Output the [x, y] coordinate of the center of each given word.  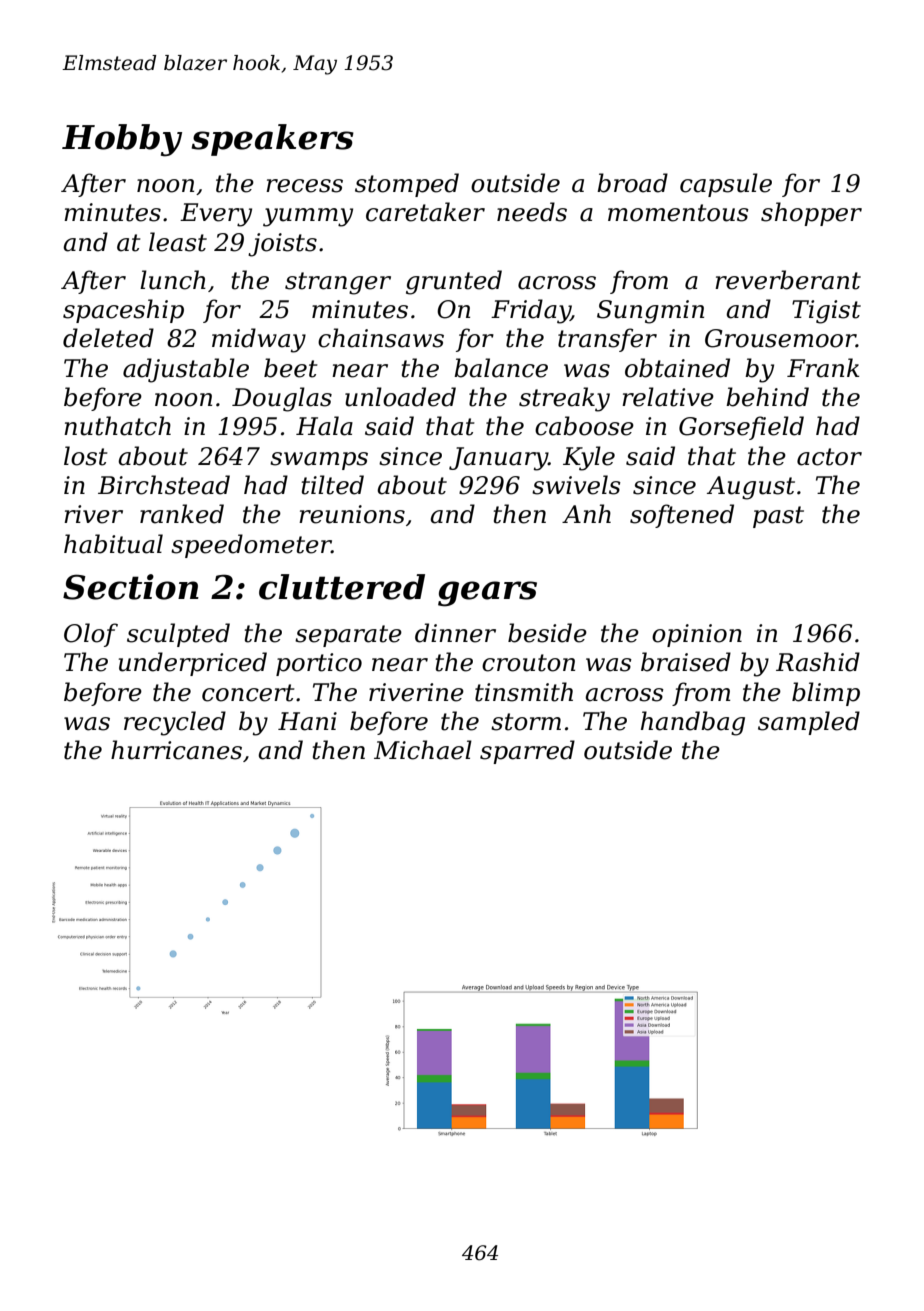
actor [829, 457]
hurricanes [176, 750]
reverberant [788, 280]
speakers [272, 140]
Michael [423, 750]
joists [282, 245]
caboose [584, 426]
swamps [319, 461]
